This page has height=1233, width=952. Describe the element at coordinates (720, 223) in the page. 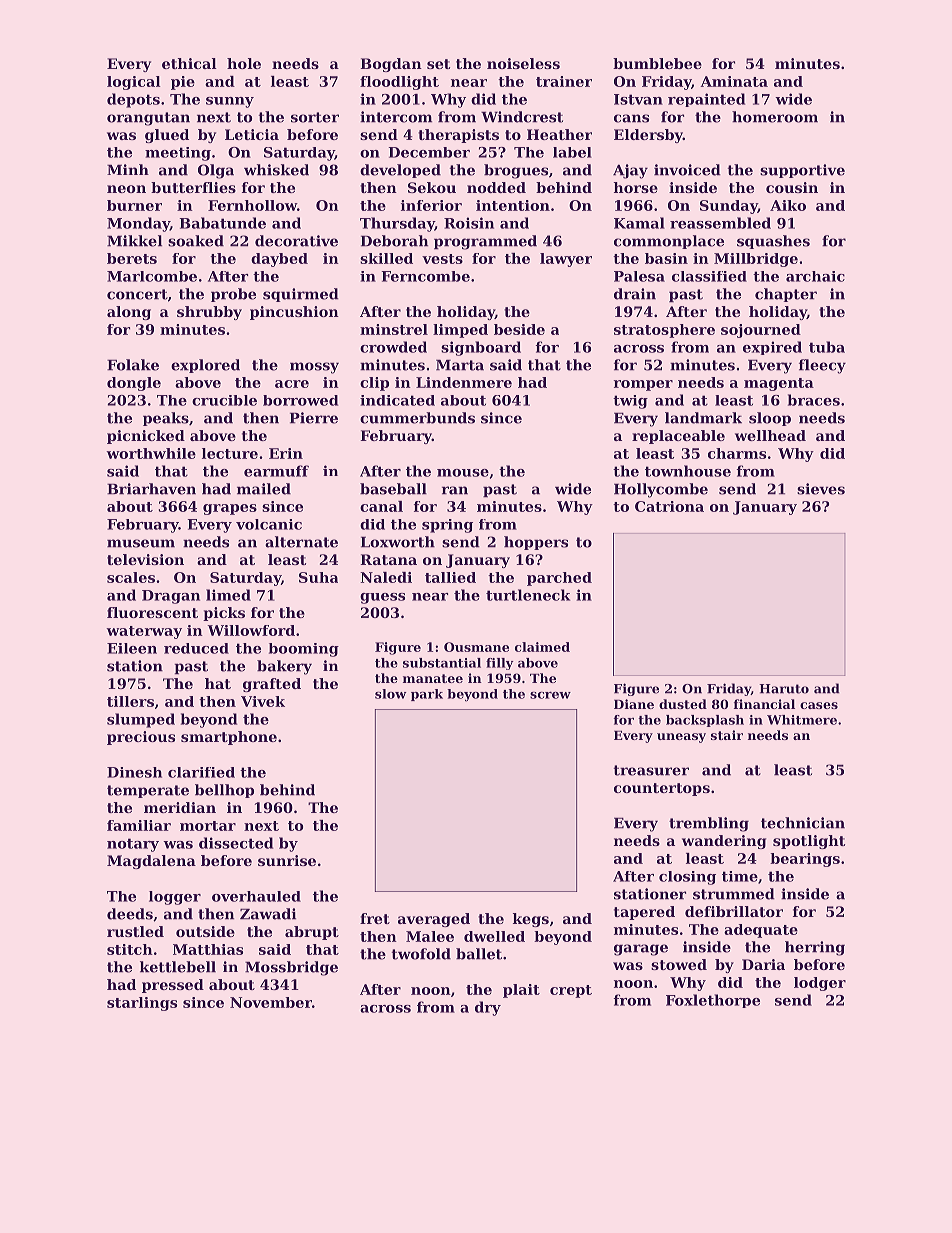

I see `reassembled` at that location.
